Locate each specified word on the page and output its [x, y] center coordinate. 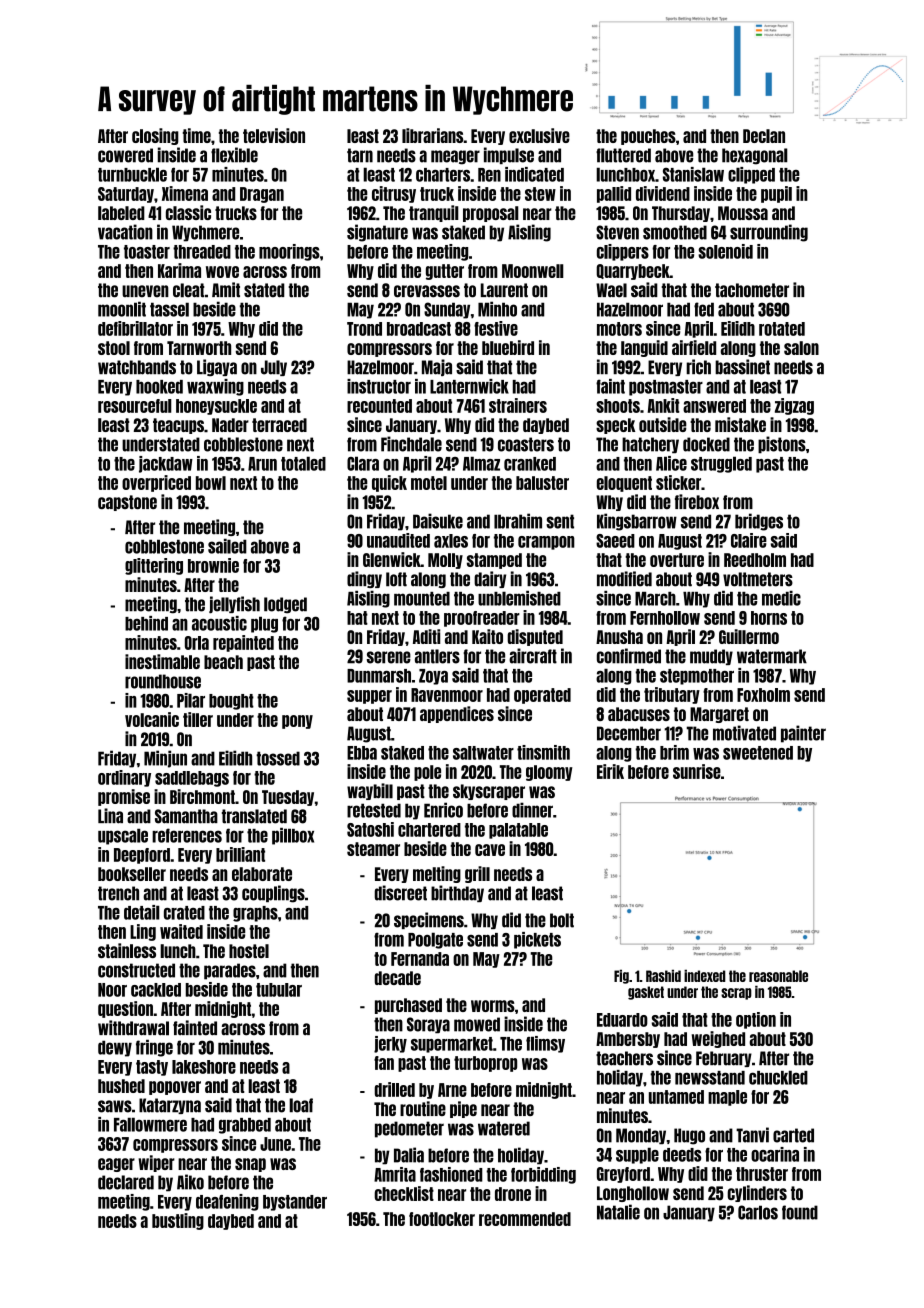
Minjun [165, 759]
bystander [295, 1203]
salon [801, 348]
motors [619, 329]
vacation [125, 232]
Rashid [663, 976]
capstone [127, 503]
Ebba [362, 753]
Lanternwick [469, 386]
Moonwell [533, 271]
